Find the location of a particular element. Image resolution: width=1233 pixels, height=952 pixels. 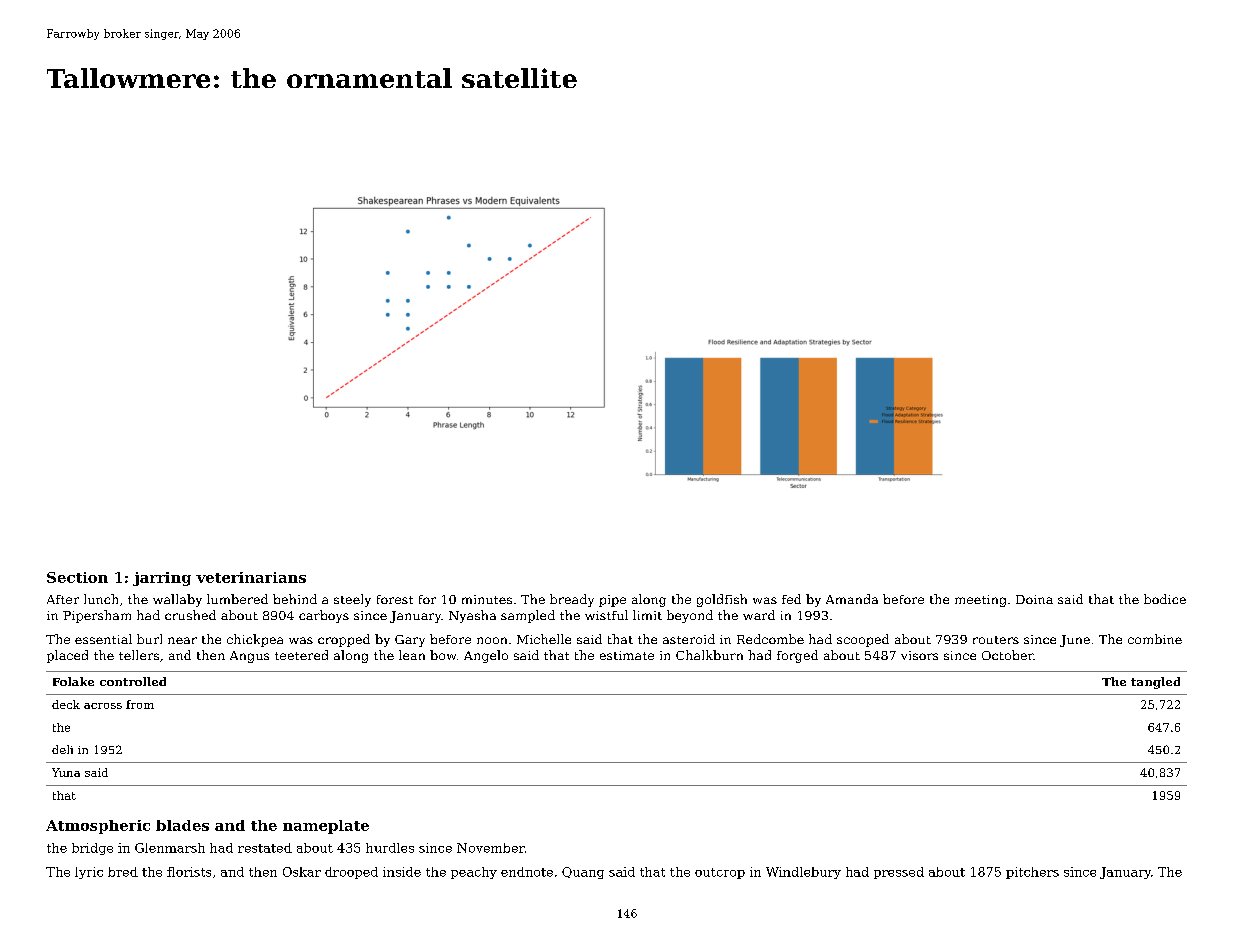

pressed is located at coordinates (899, 873).
